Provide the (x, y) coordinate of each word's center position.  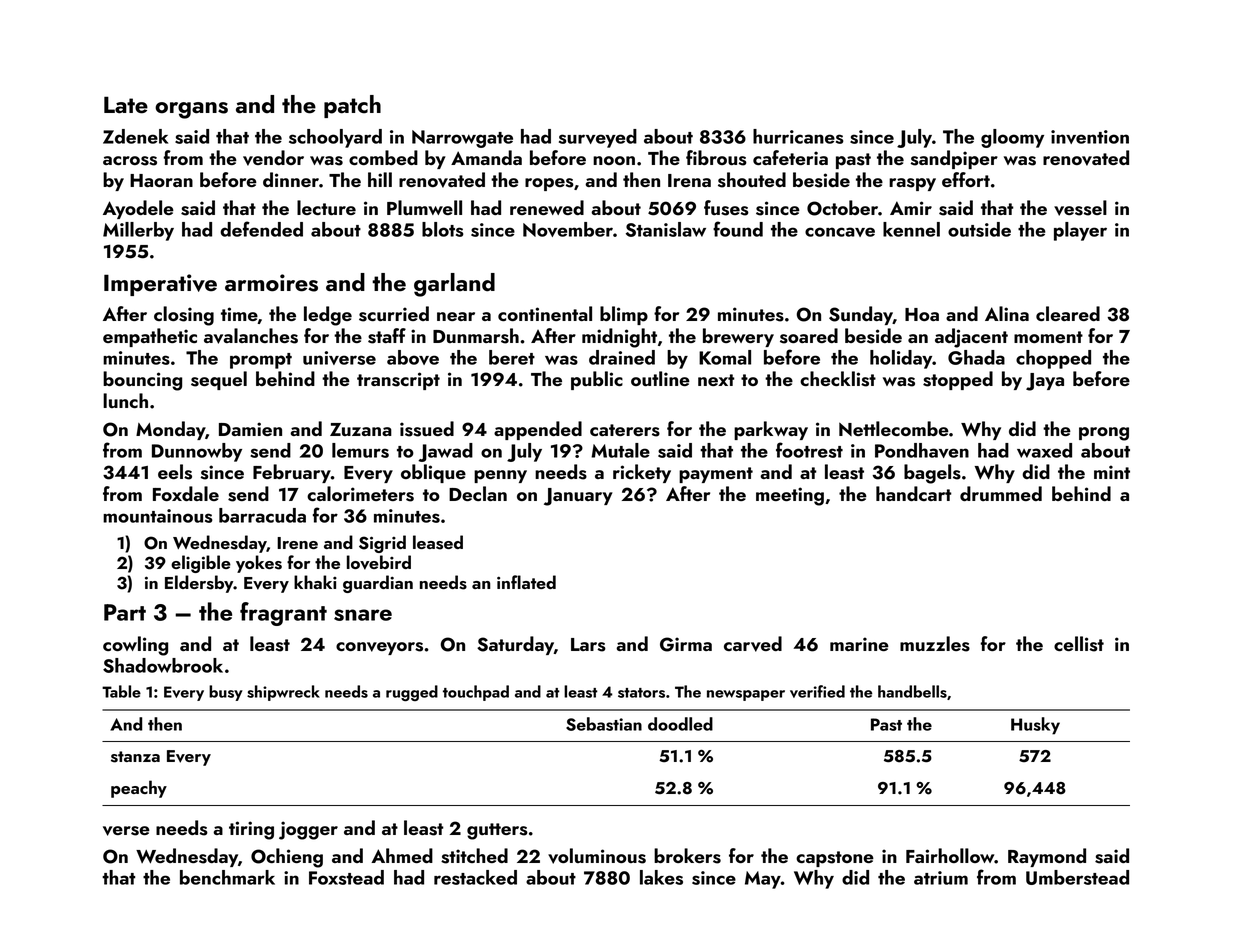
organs (191, 110)
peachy (139, 789)
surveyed (598, 138)
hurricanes (798, 136)
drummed (1001, 493)
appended (538, 430)
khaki (315, 582)
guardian (378, 584)
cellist (1079, 644)
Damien (250, 429)
